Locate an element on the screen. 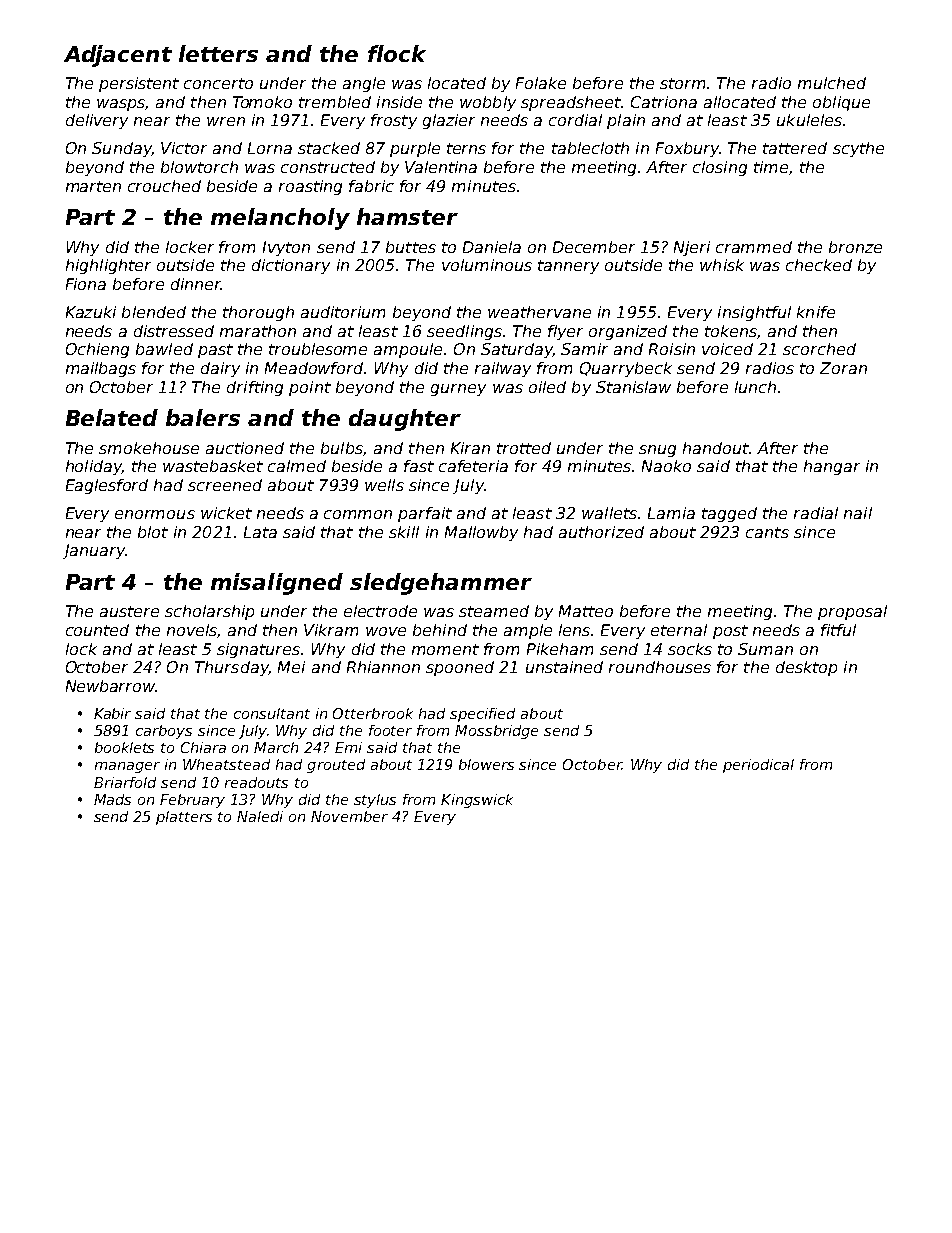 The image size is (952, 1233). Mallowby is located at coordinates (481, 533).
